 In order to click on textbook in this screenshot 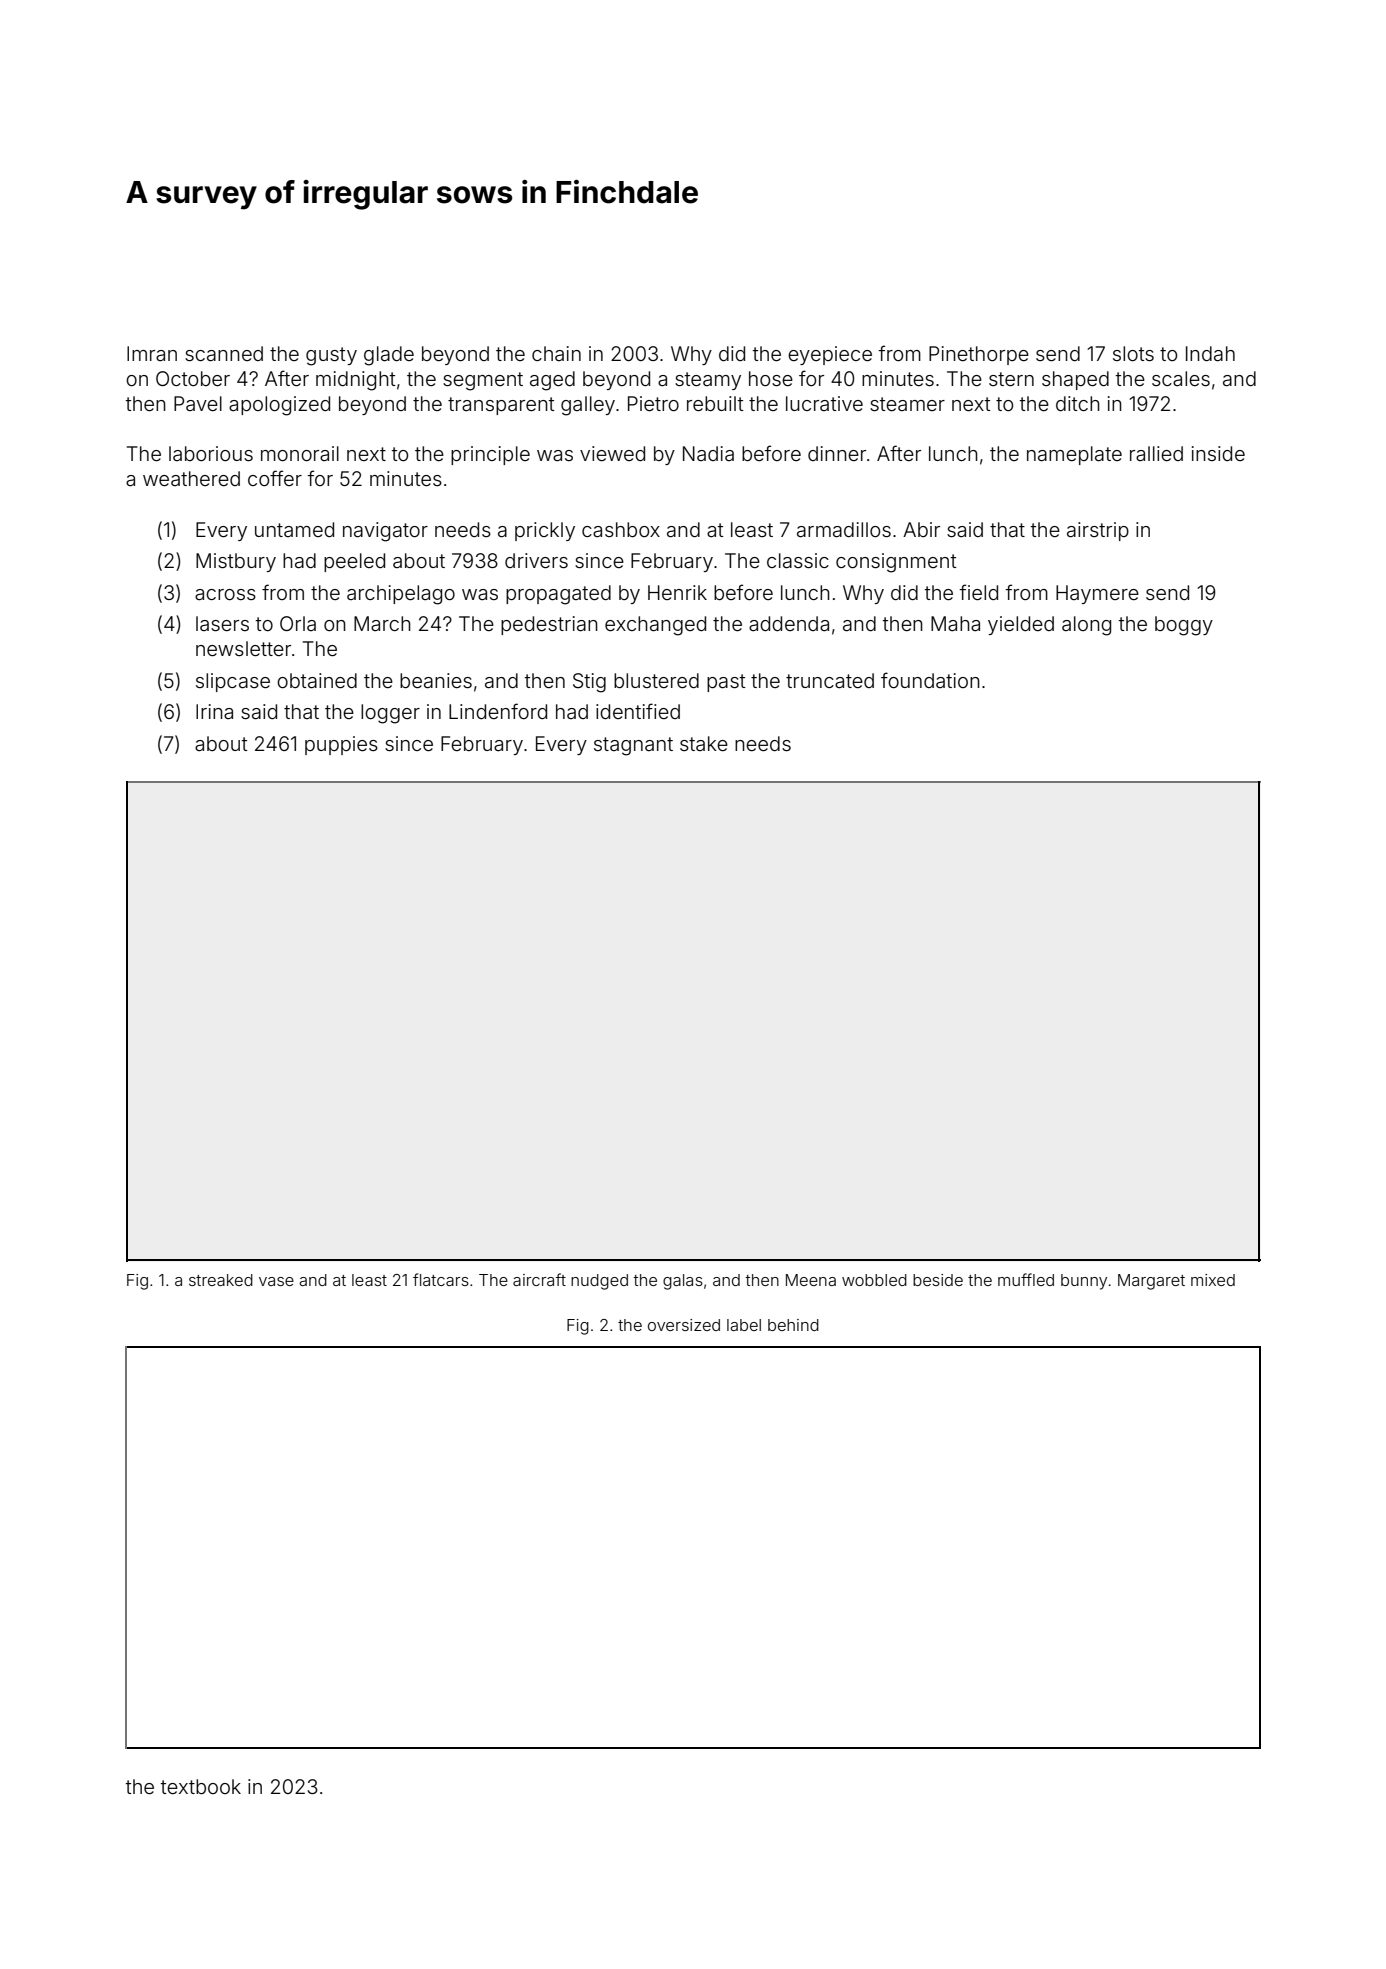, I will do `click(200, 1786)`.
